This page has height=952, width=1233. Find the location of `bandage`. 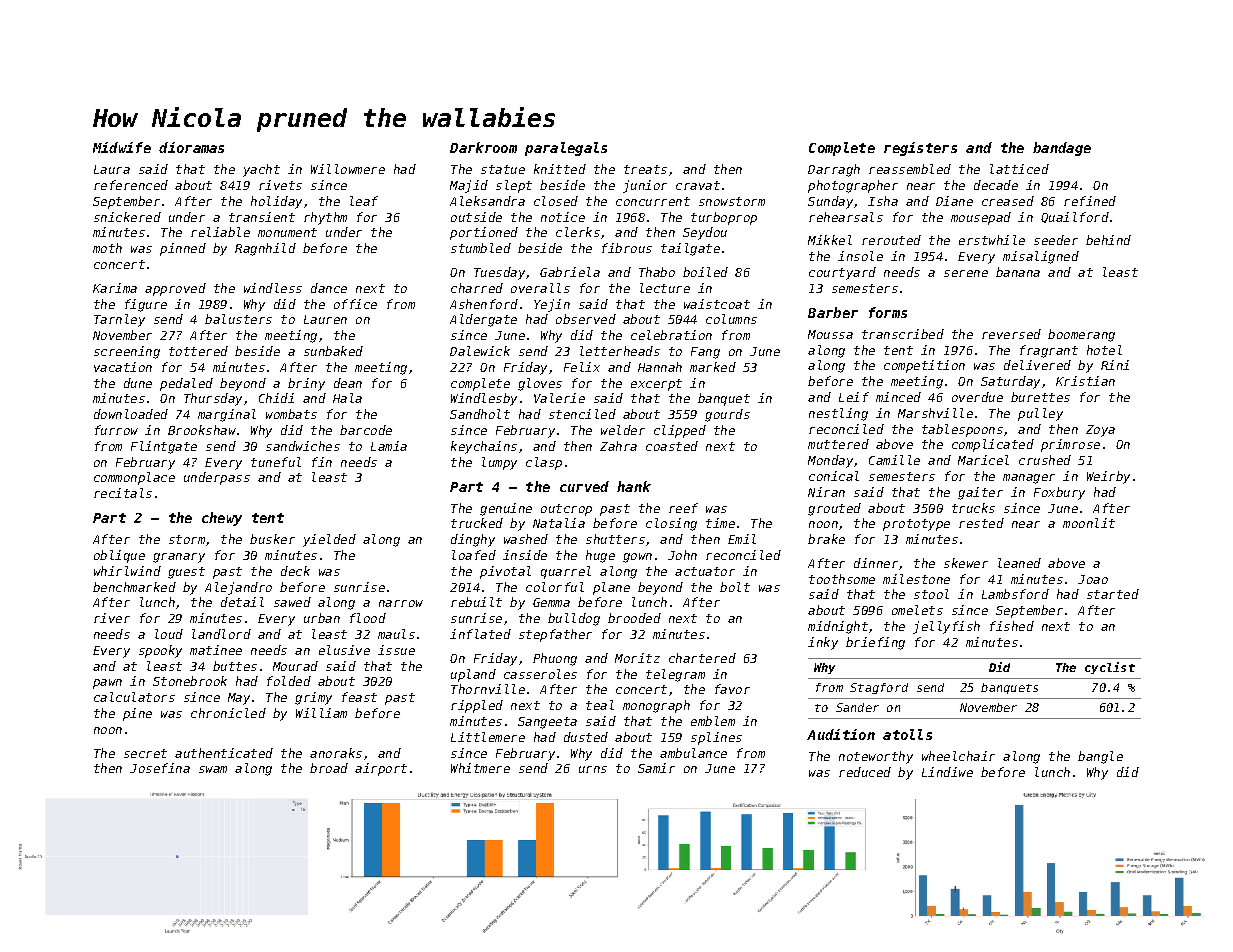

bandage is located at coordinates (1062, 149).
